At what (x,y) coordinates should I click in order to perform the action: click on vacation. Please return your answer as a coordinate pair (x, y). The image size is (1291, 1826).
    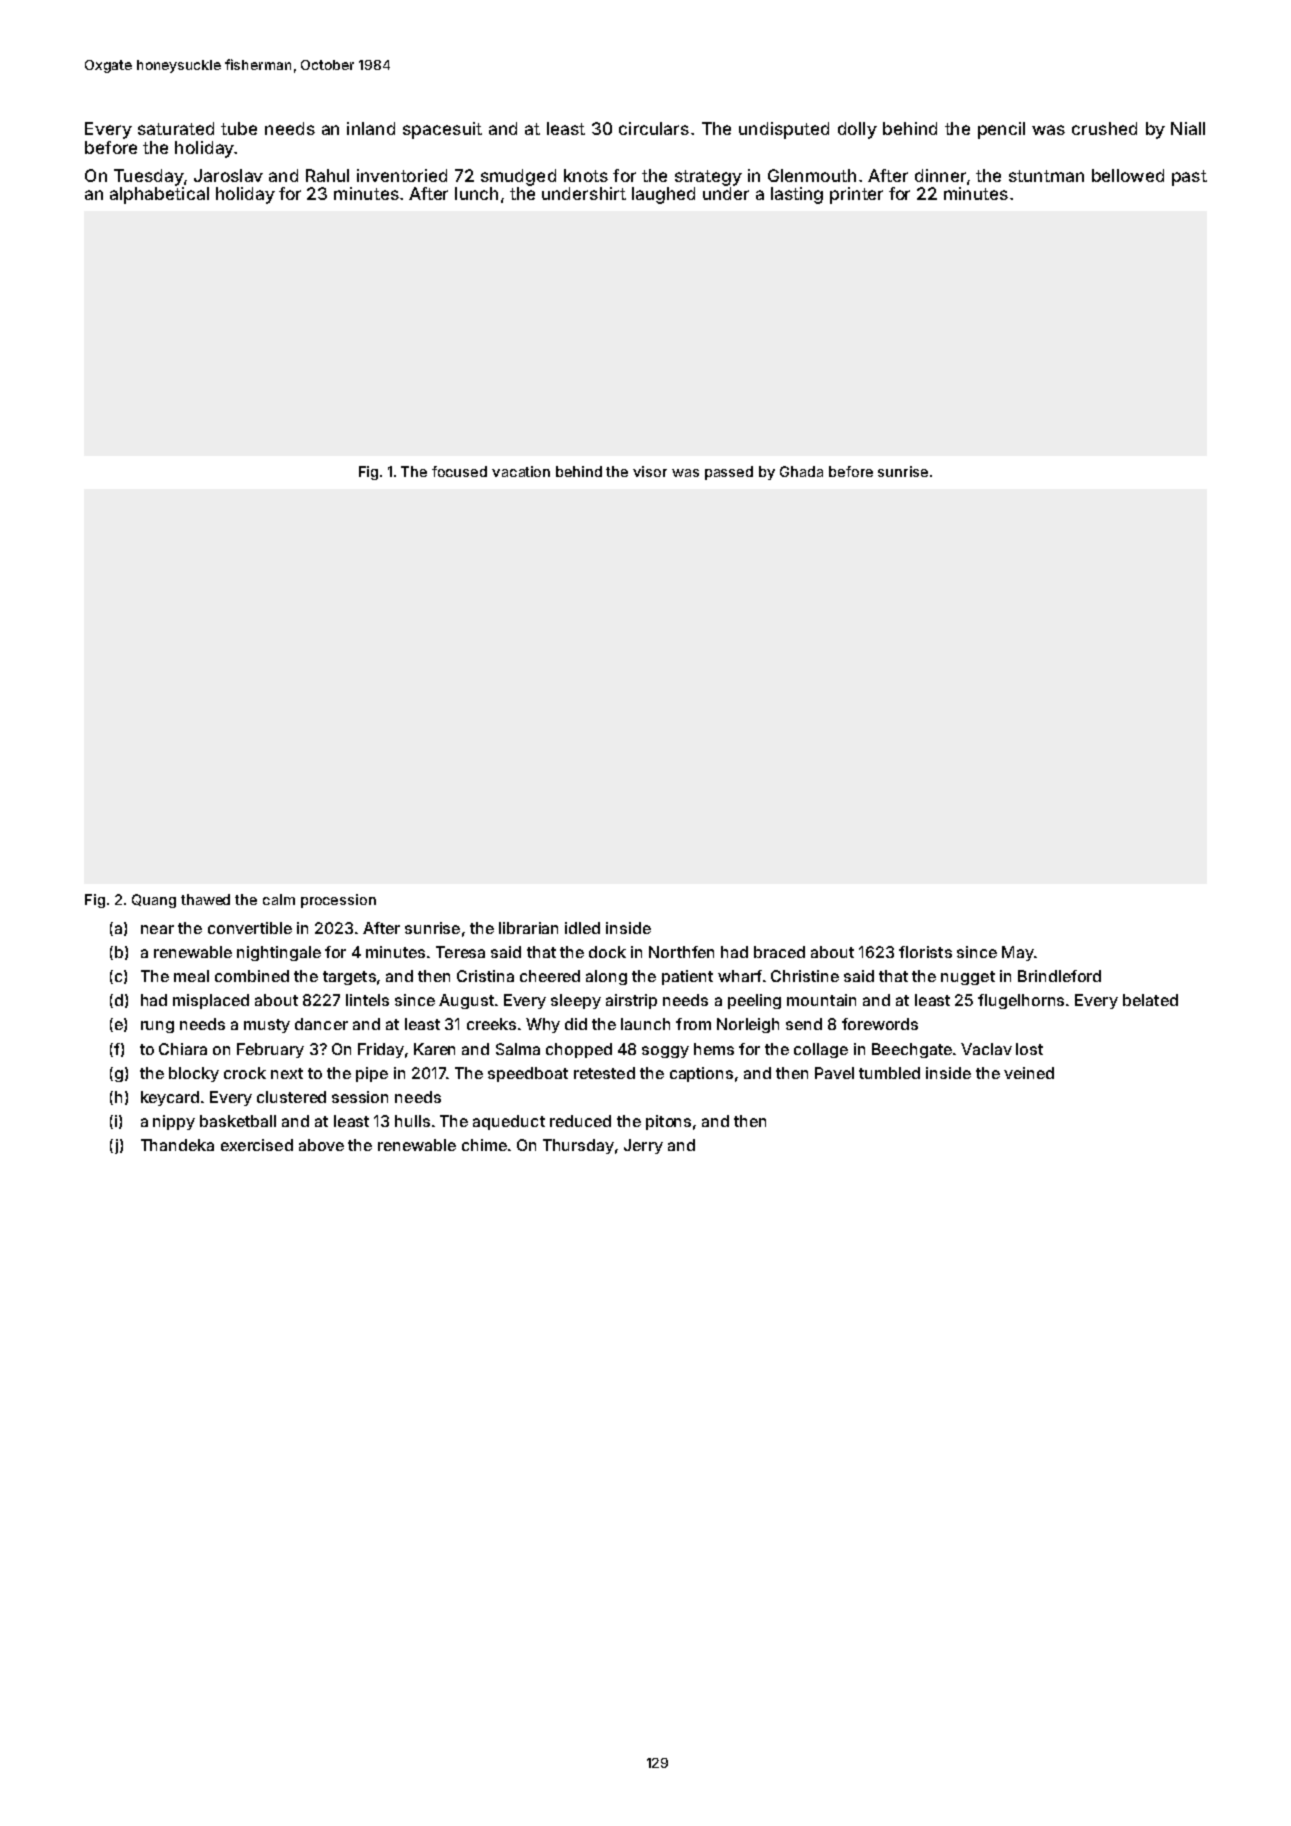
    Looking at the image, I should click on (521, 471).
